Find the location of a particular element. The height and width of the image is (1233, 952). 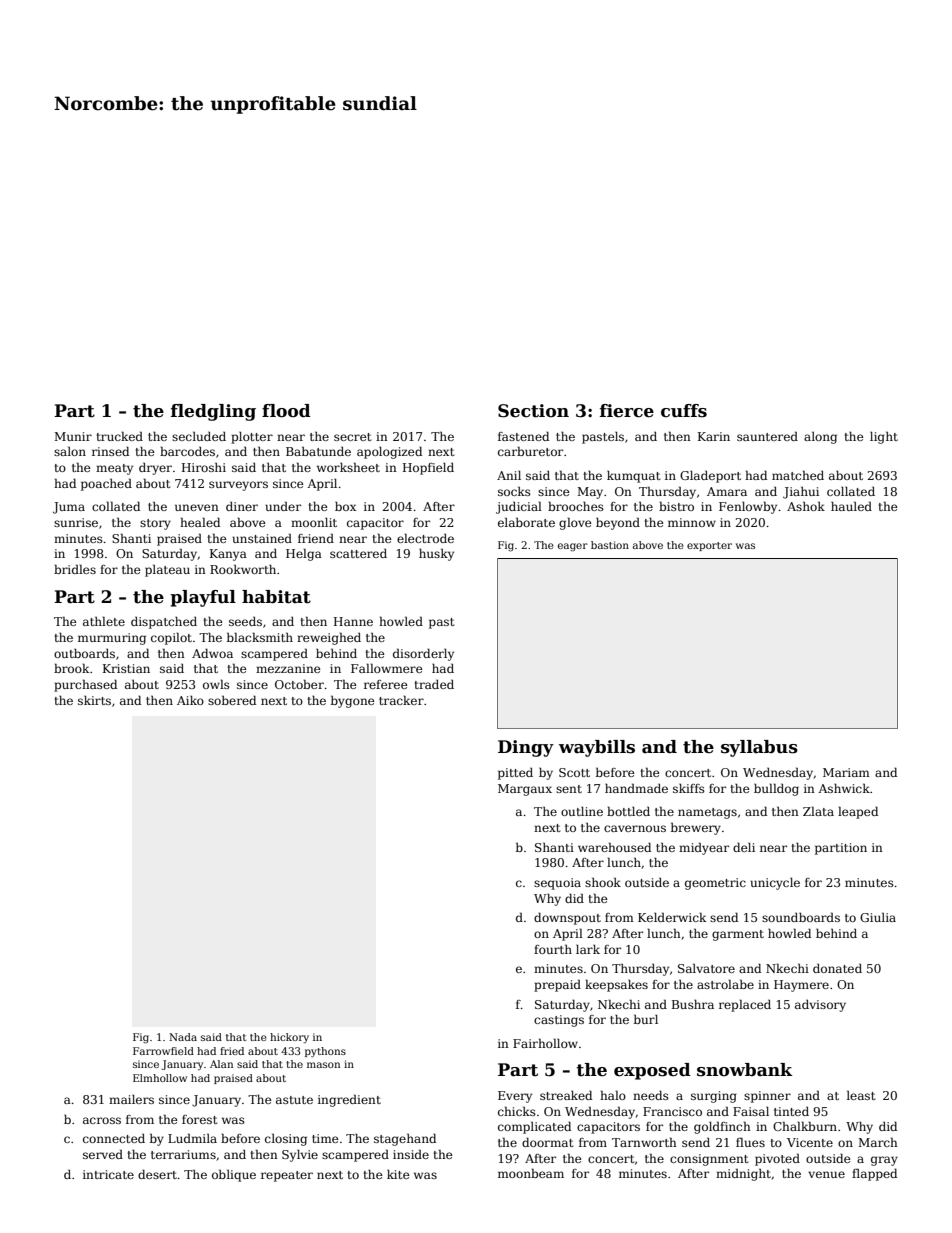

friend is located at coordinates (316, 538).
